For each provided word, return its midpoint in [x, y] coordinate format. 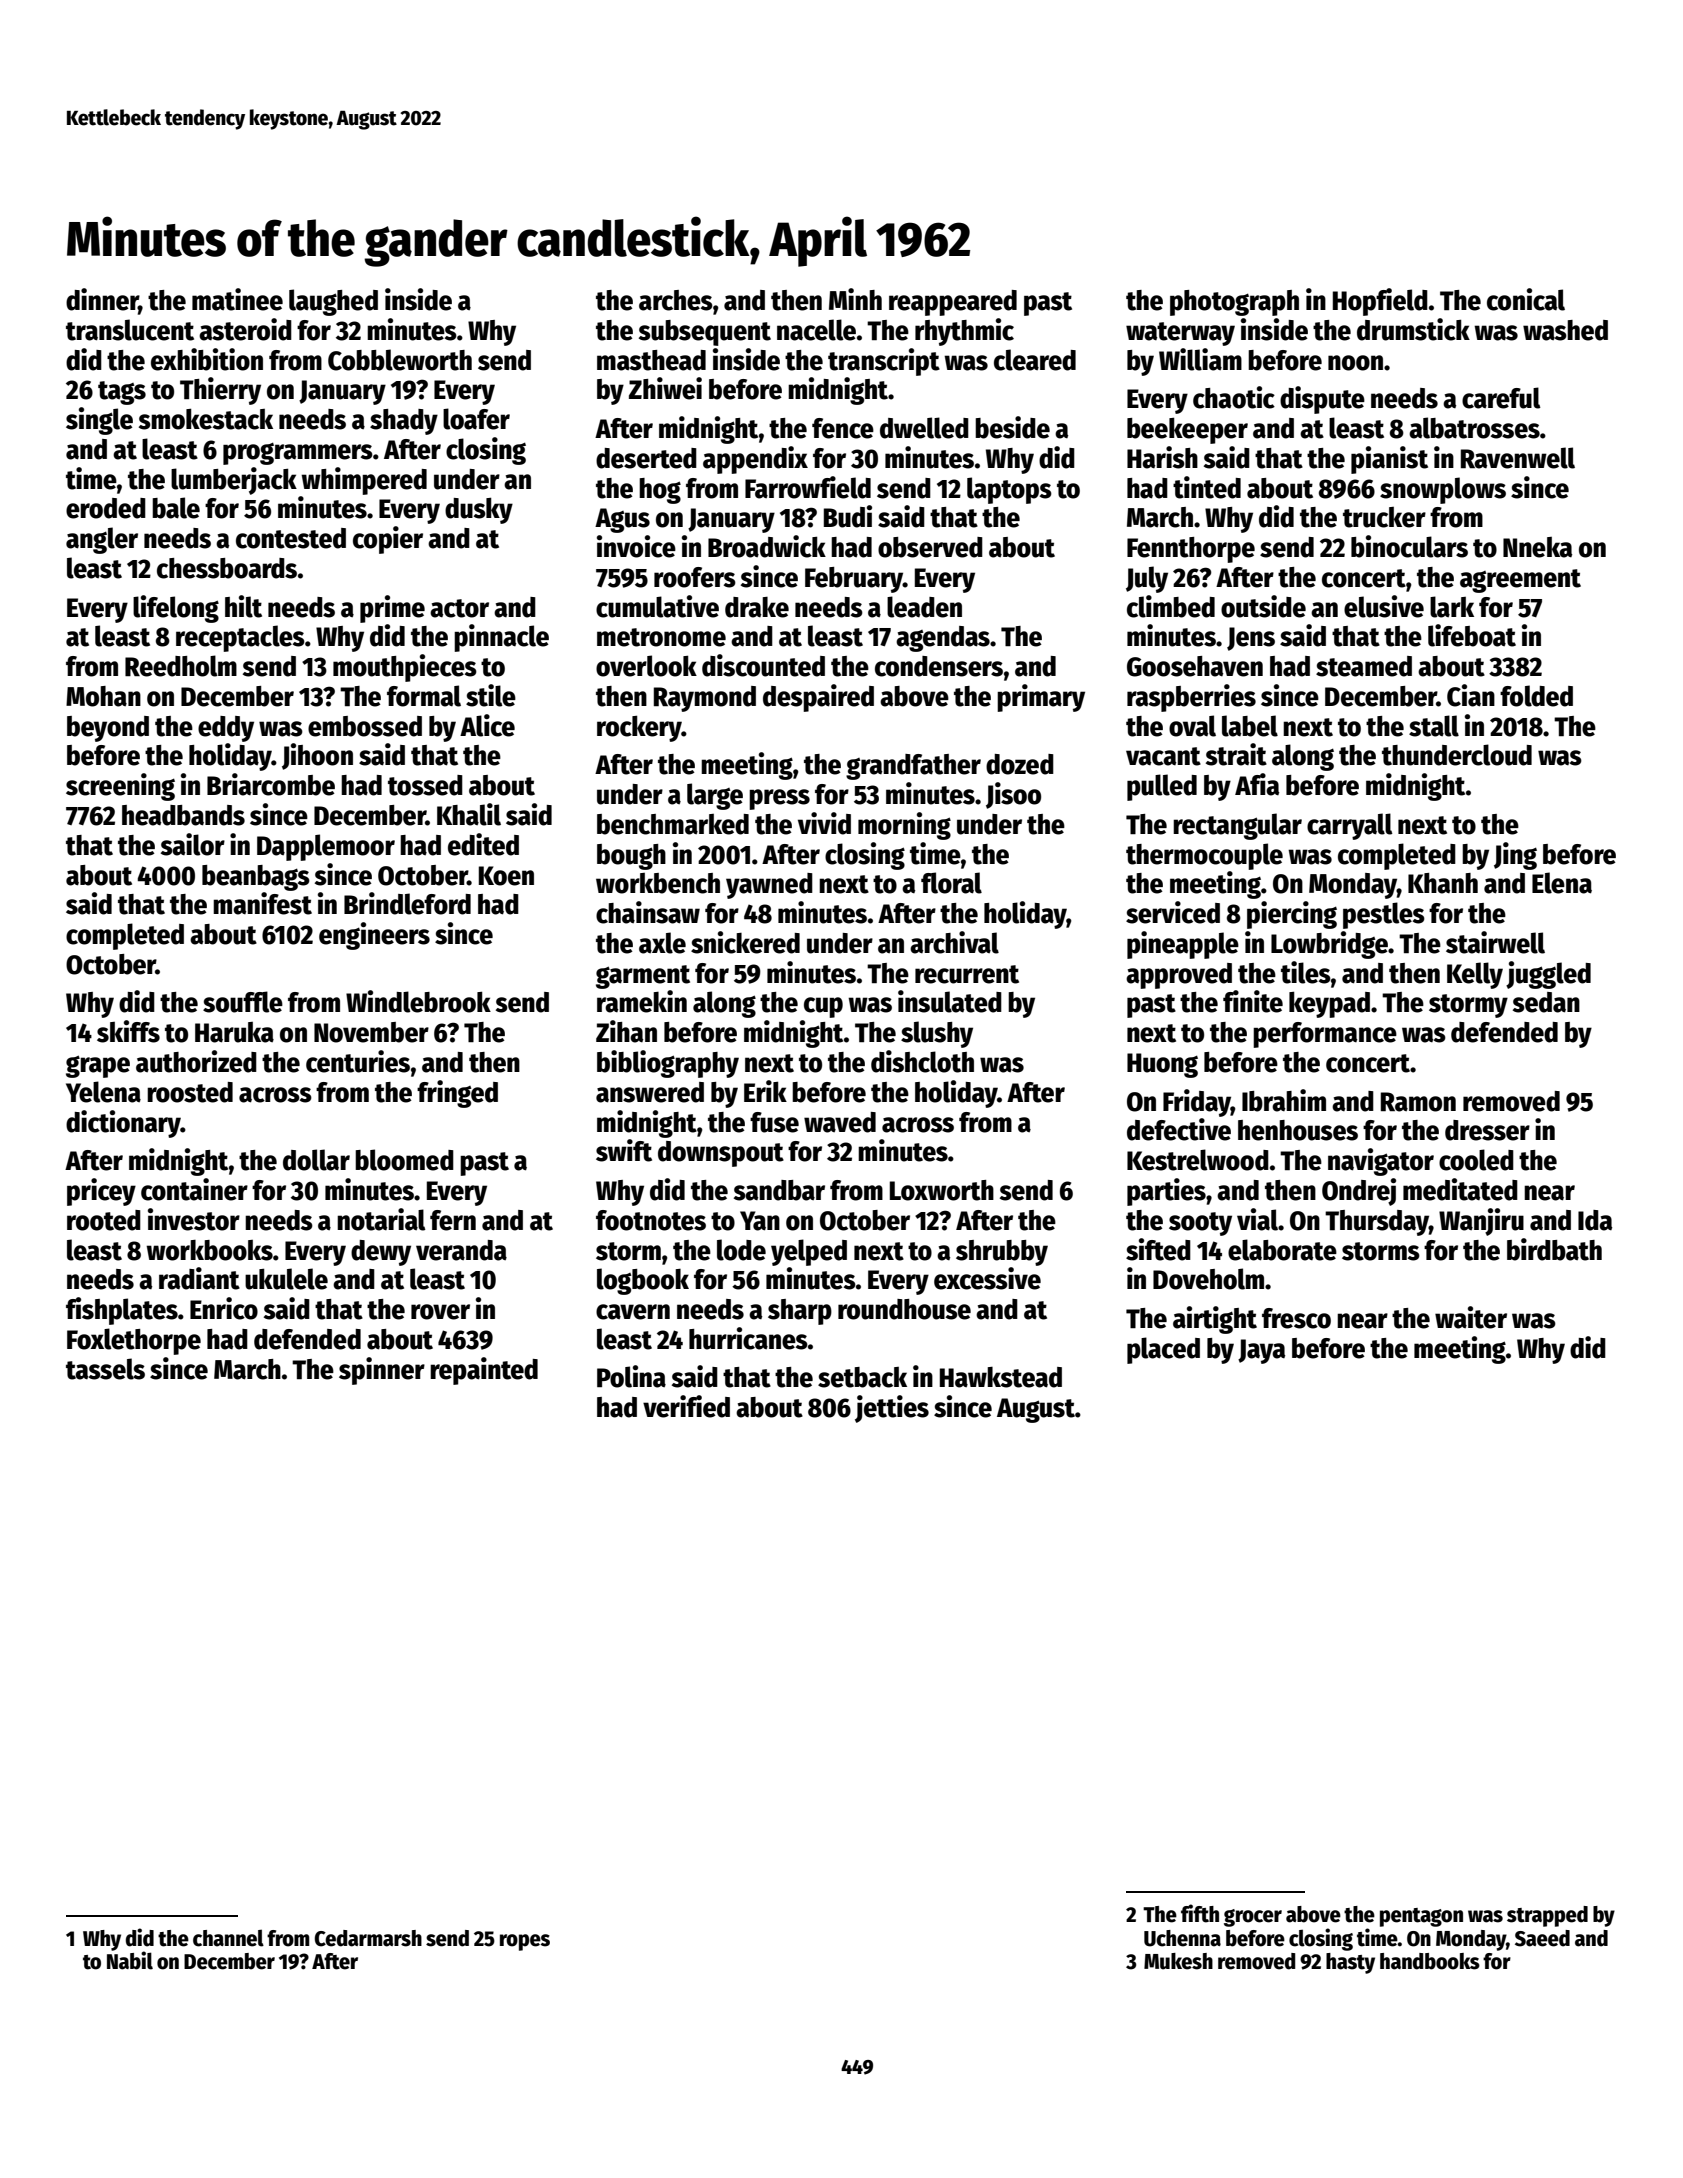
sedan [1546, 1002]
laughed [333, 302]
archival [954, 942]
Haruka [234, 1032]
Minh [855, 299]
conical [1526, 299]
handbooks [1430, 1961]
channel [228, 1938]
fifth [1200, 1913]
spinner [382, 1371]
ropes [525, 1942]
